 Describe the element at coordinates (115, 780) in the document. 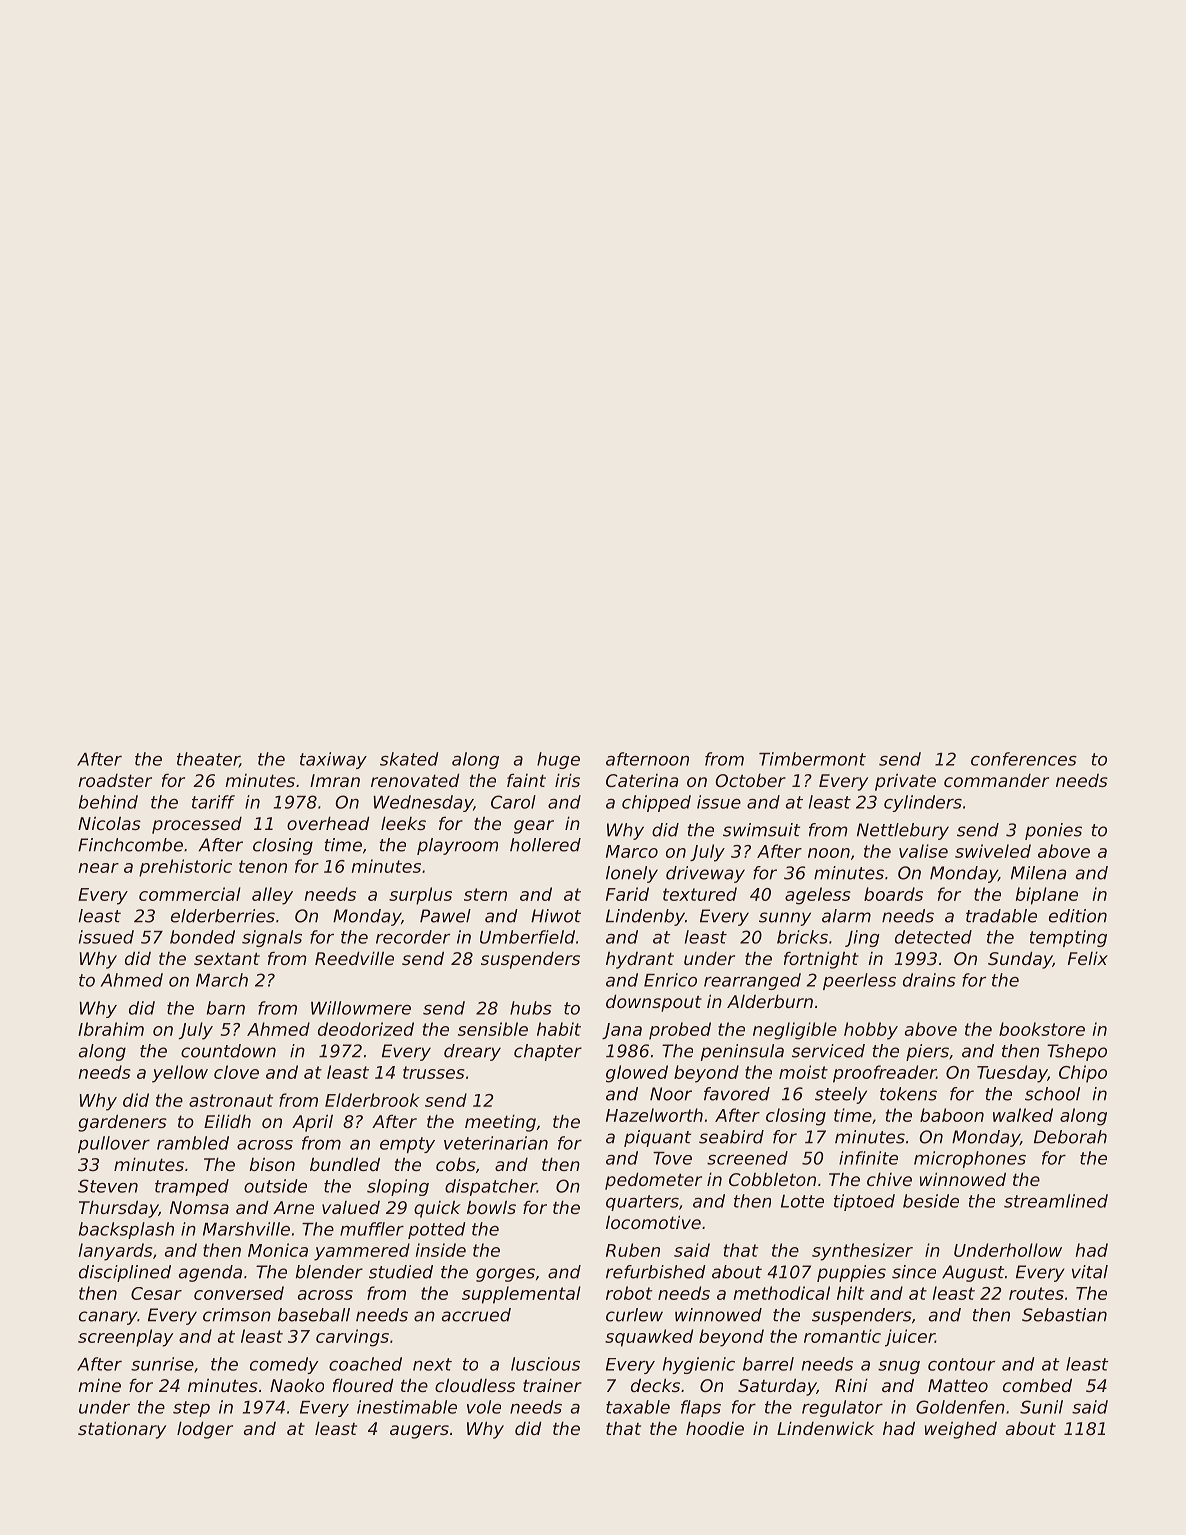

I see `roadster` at that location.
